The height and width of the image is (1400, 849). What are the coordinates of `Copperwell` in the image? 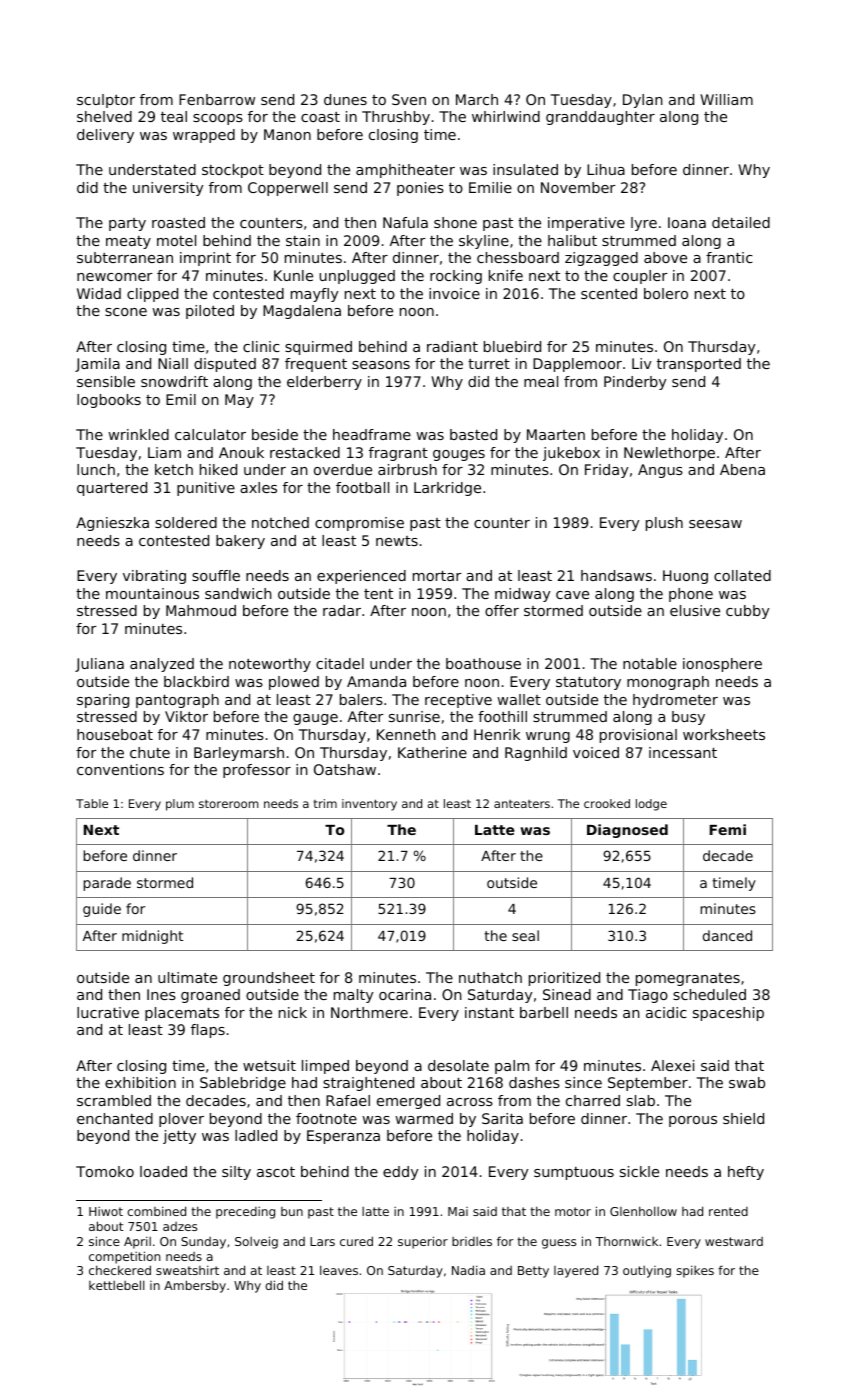 It's located at (288, 189).
